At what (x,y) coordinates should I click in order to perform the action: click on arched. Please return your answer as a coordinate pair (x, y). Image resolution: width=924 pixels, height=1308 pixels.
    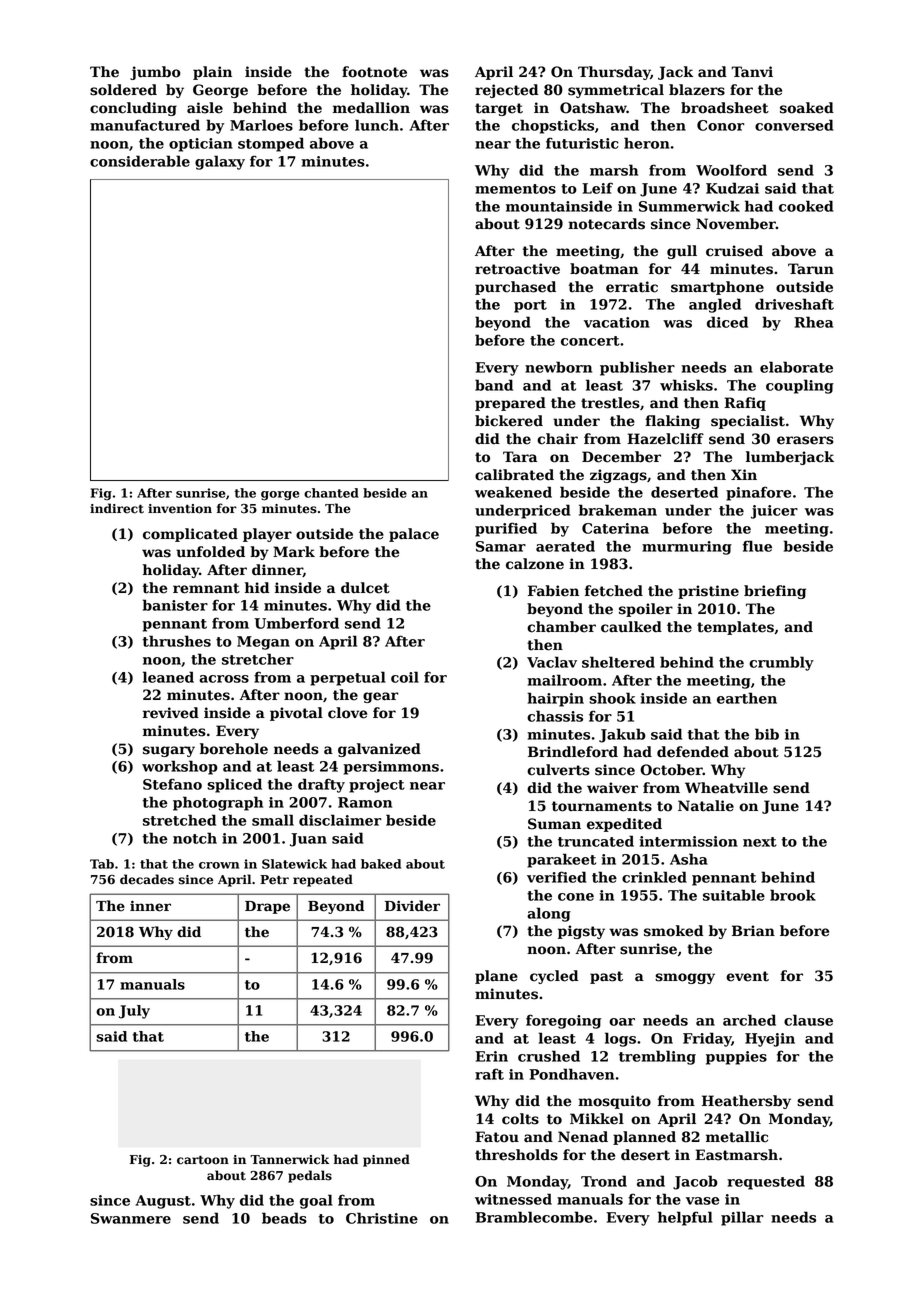
    Looking at the image, I should click on (749, 1020).
